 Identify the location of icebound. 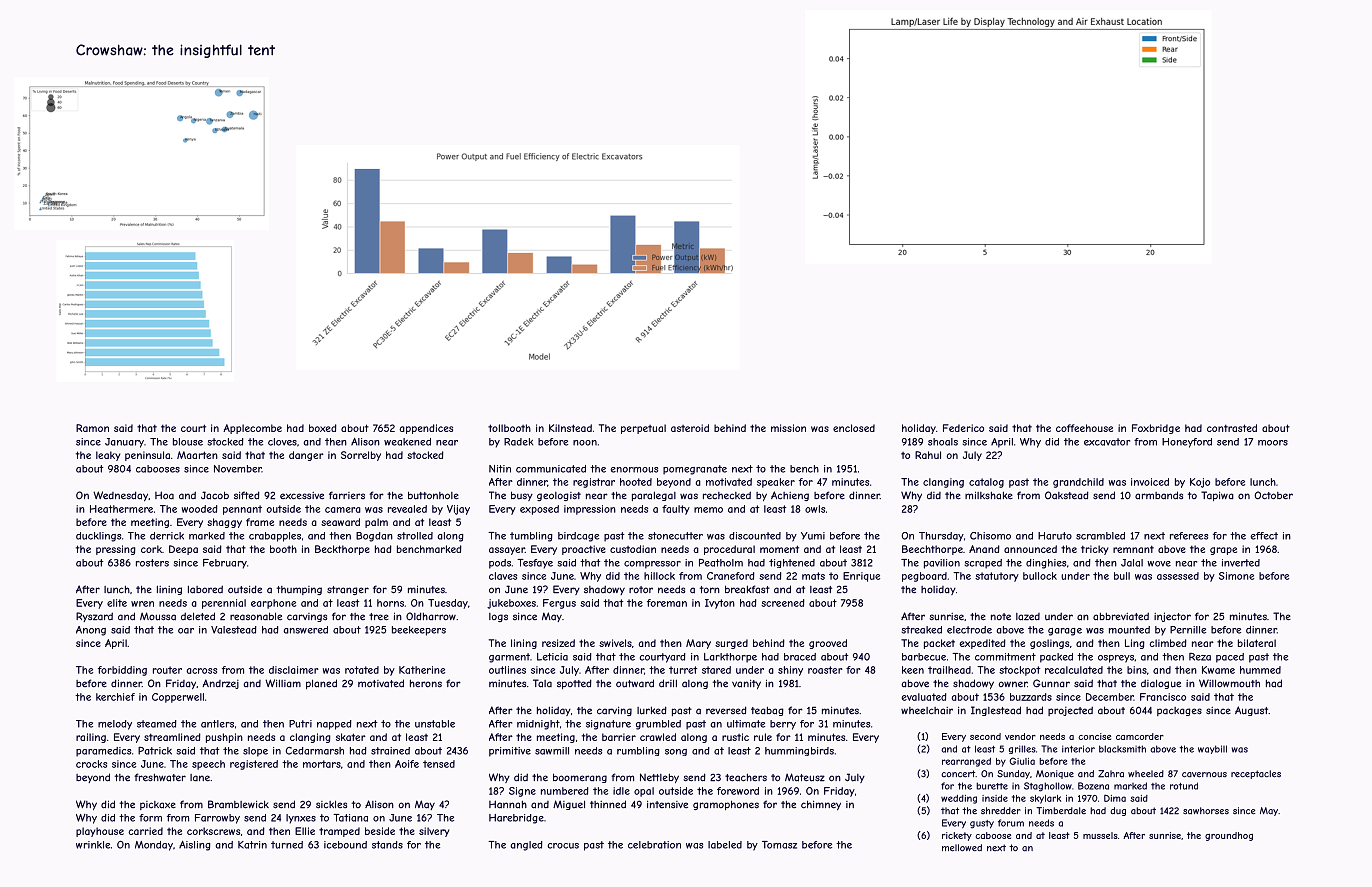
(345, 845).
